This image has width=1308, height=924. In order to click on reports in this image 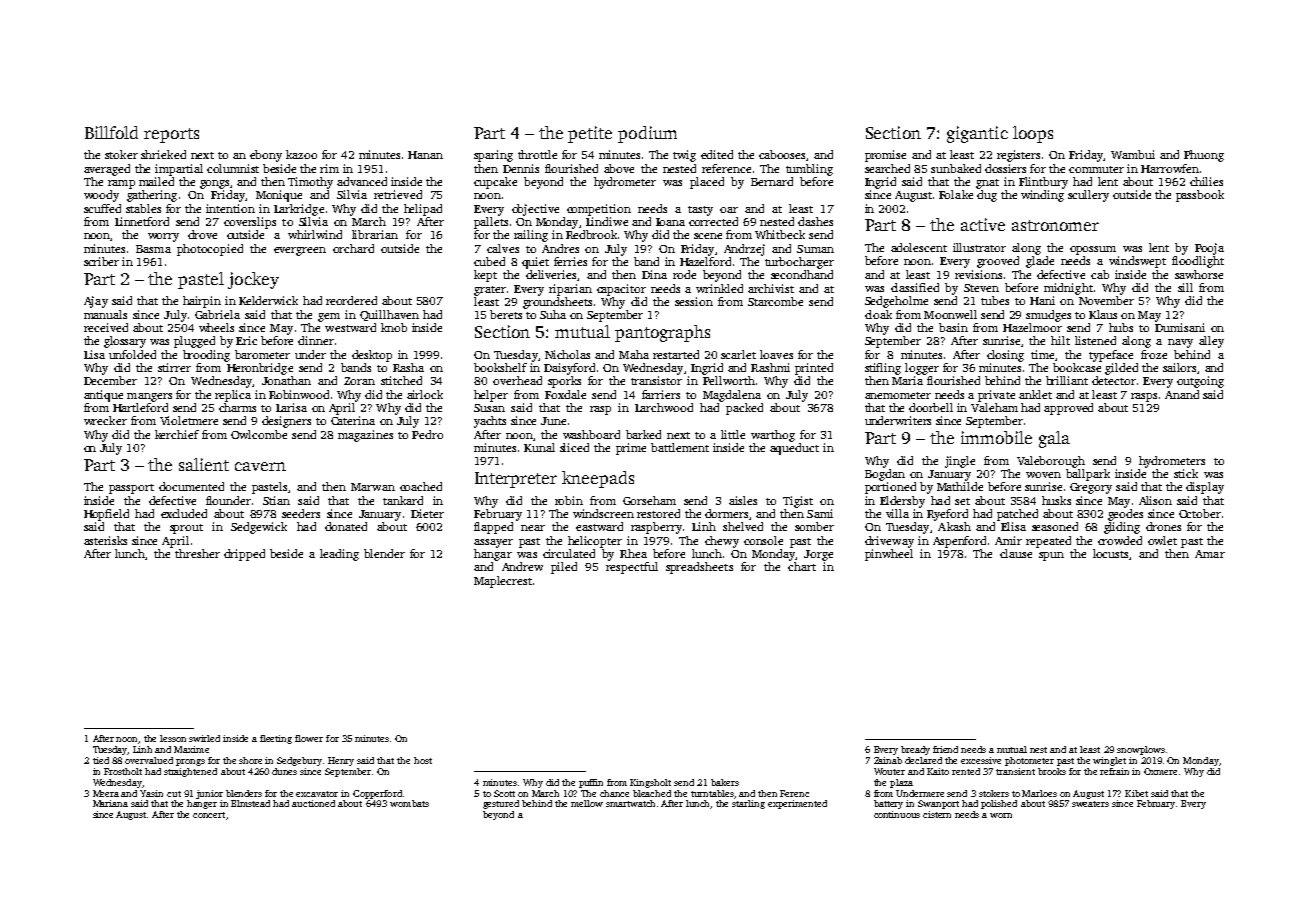, I will do `click(171, 135)`.
